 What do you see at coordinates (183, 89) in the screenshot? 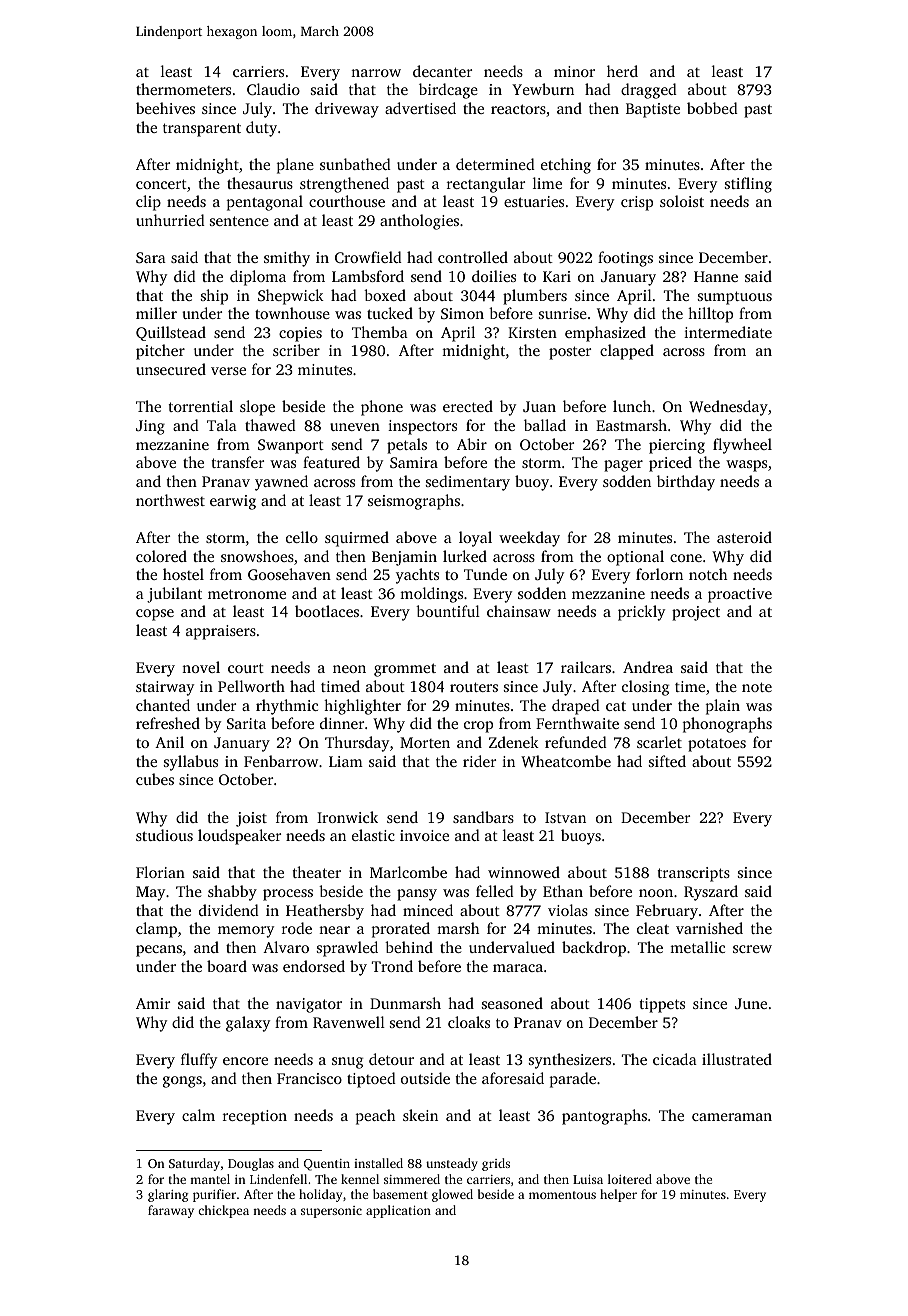
I see `thermometers` at bounding box center [183, 89].
